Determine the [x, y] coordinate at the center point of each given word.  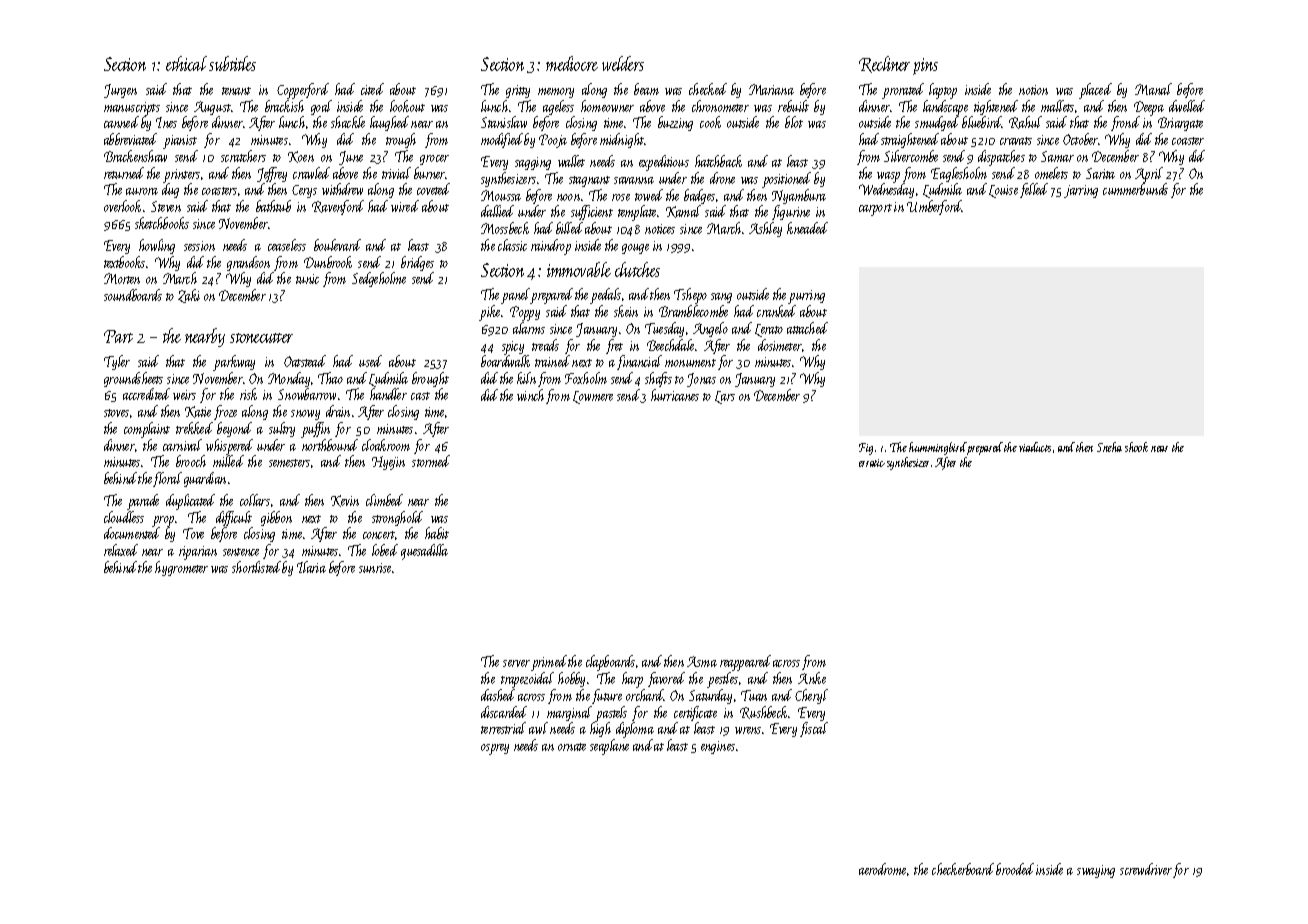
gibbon [276, 518]
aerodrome [883, 869]
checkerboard [963, 869]
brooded [1015, 869]
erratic [872, 463]
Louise [1003, 191]
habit [437, 533]
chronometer [720, 106]
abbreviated [130, 139]
